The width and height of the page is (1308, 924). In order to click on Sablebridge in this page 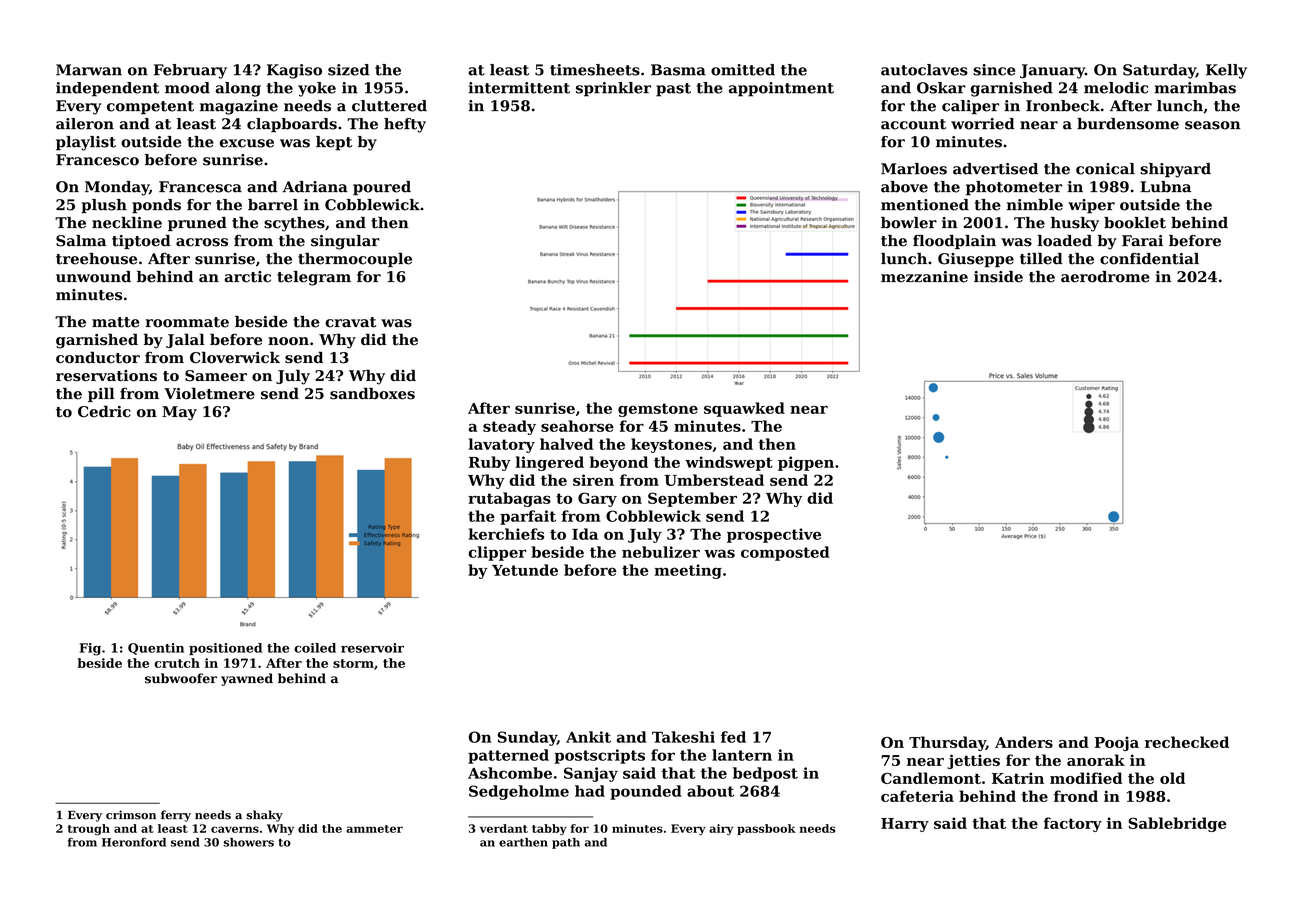, I will do `click(1177, 824)`.
